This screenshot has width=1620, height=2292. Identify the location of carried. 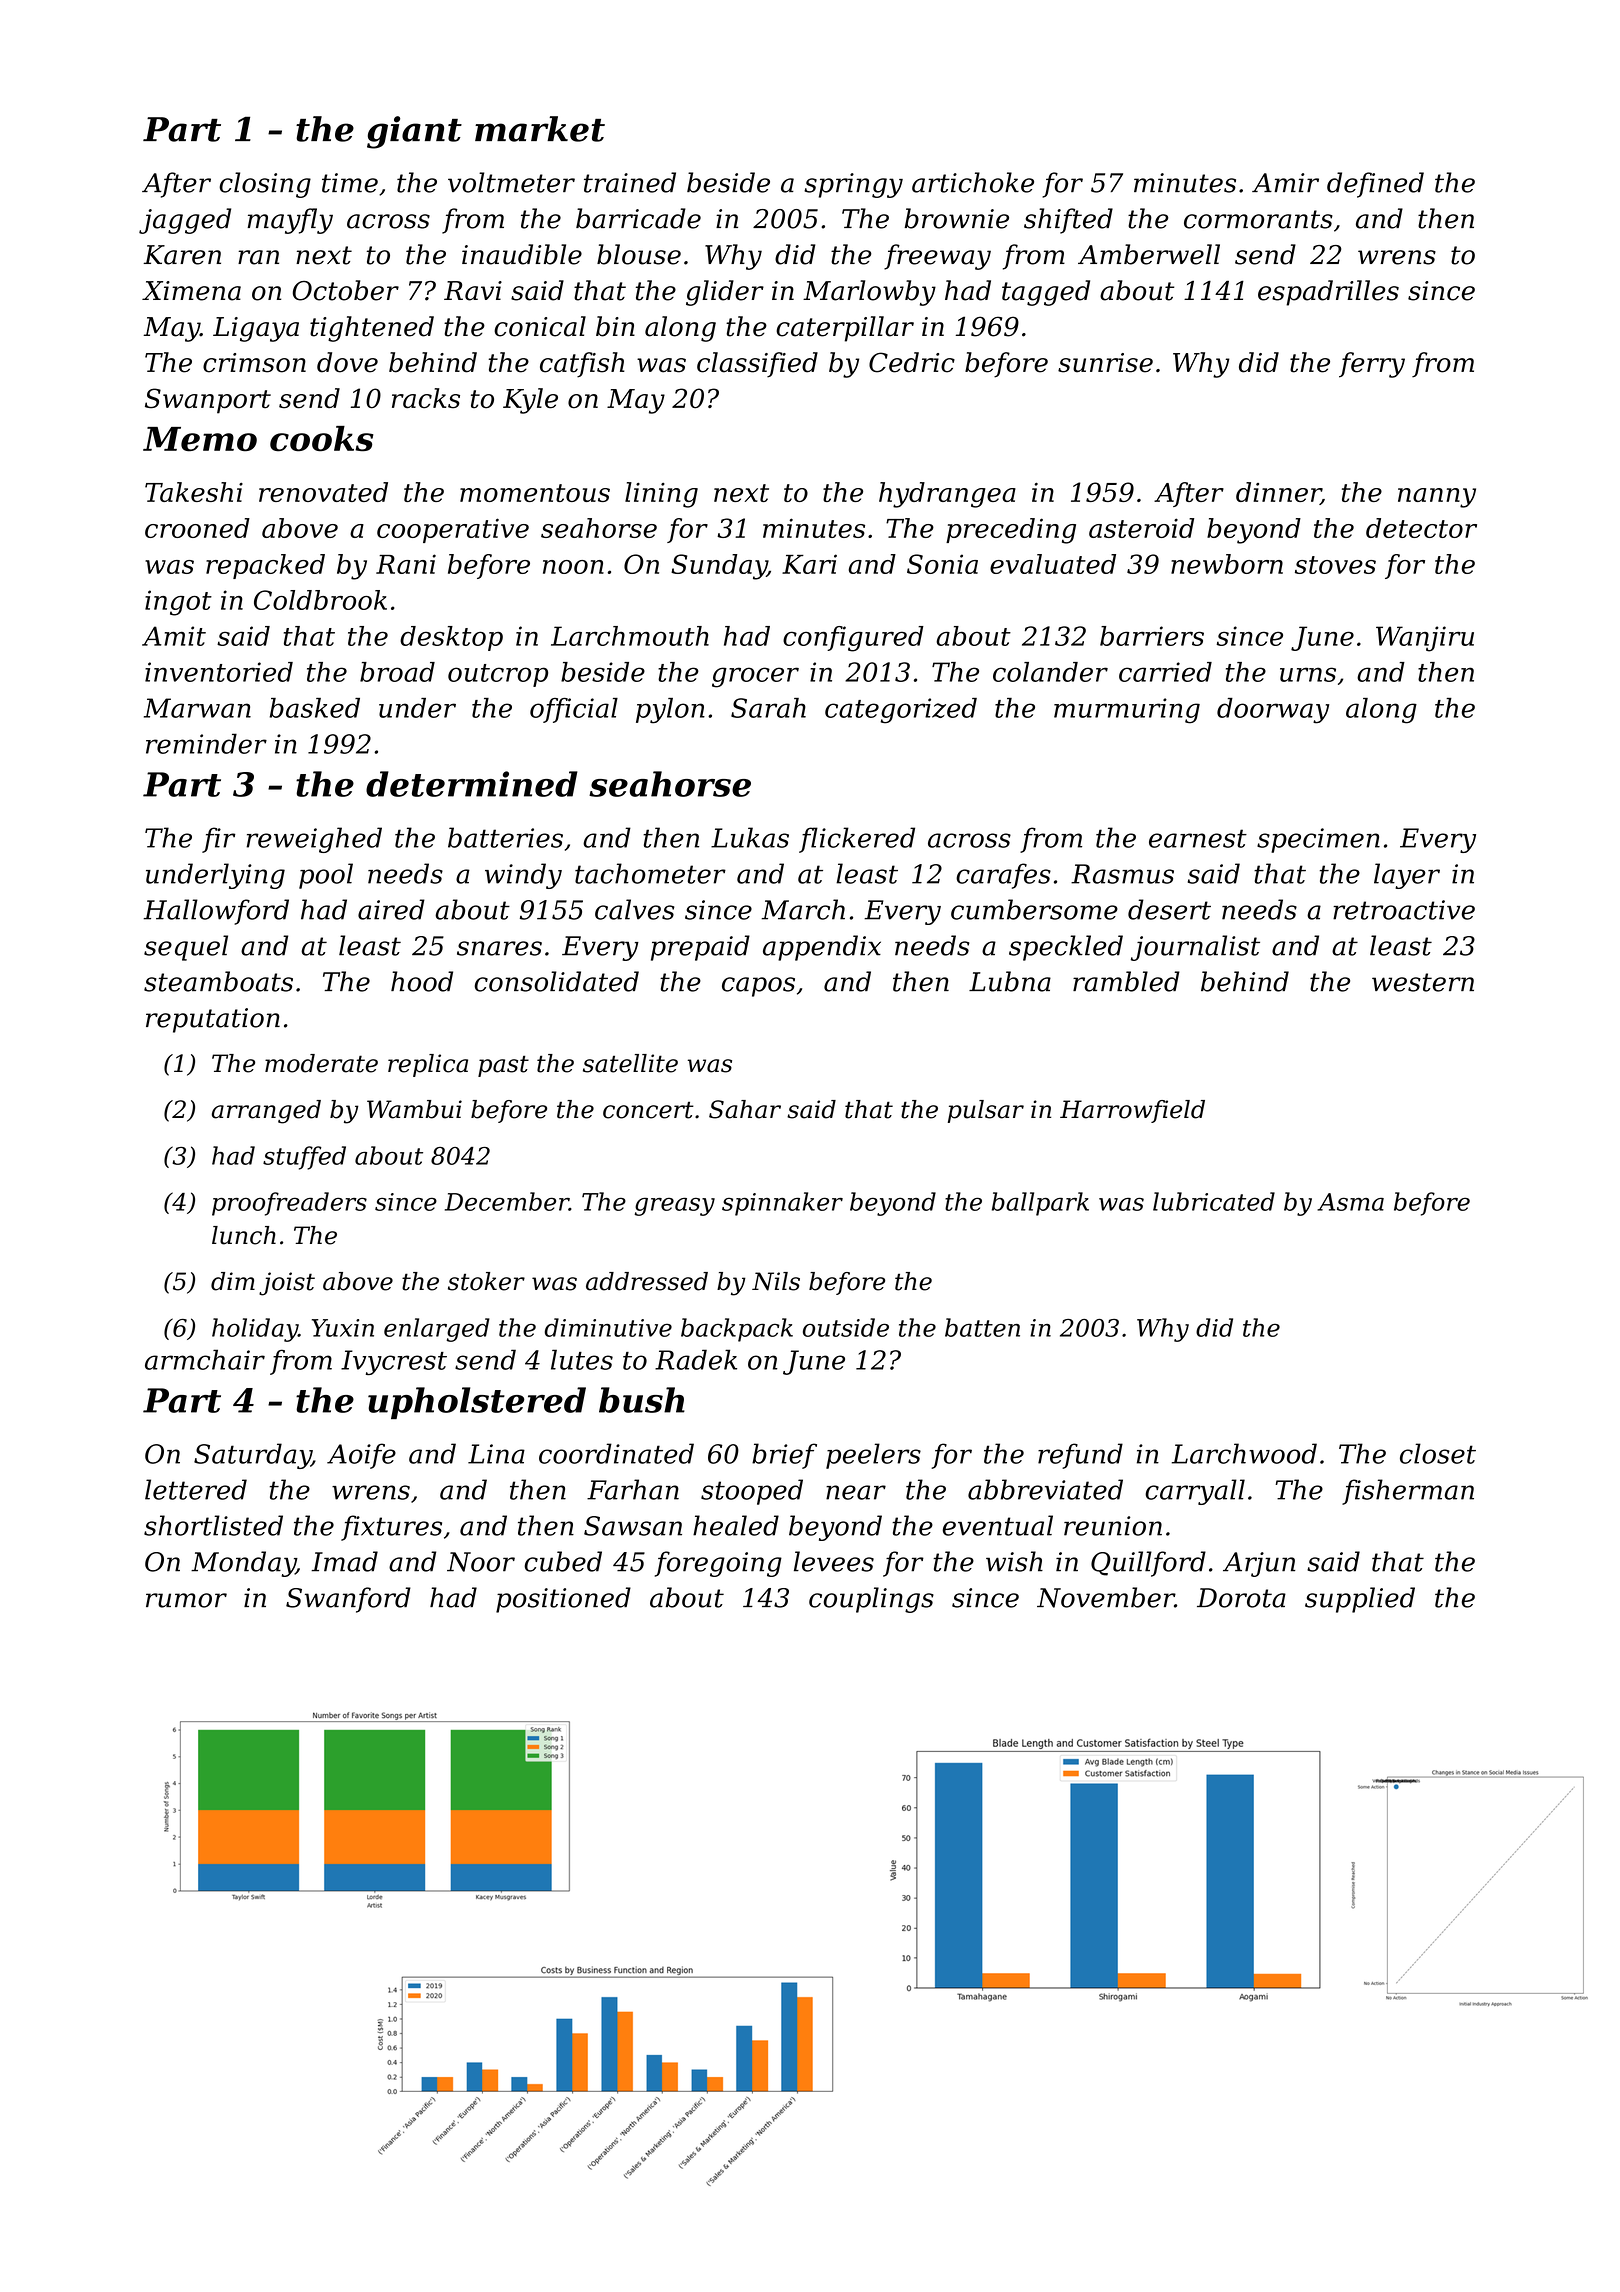
(1165, 672).
